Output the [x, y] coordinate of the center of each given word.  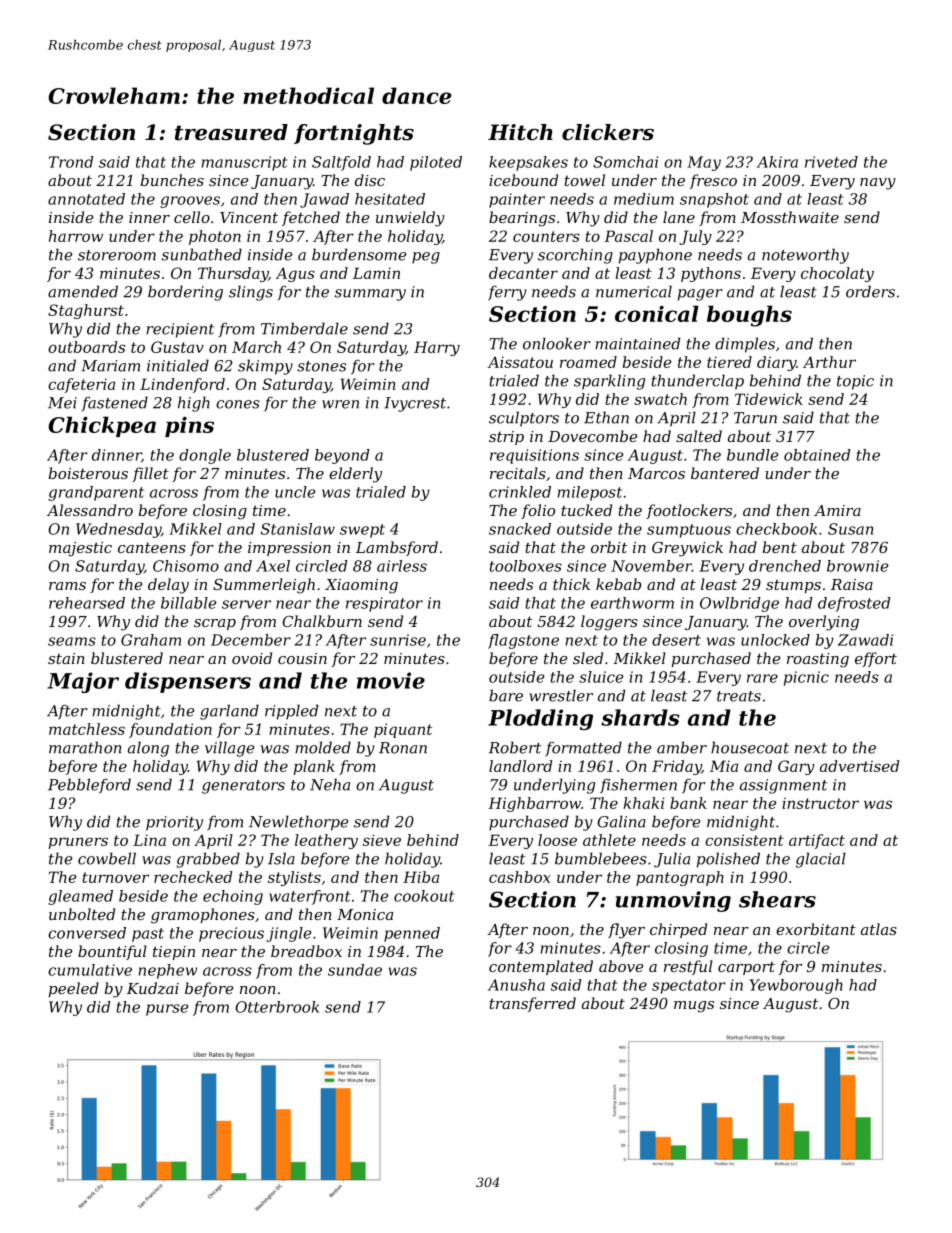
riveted [831, 162]
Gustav [177, 347]
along [148, 749]
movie [391, 680]
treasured [231, 132]
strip [506, 438]
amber [682, 747]
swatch [660, 399]
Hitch [520, 132]
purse [167, 1010]
